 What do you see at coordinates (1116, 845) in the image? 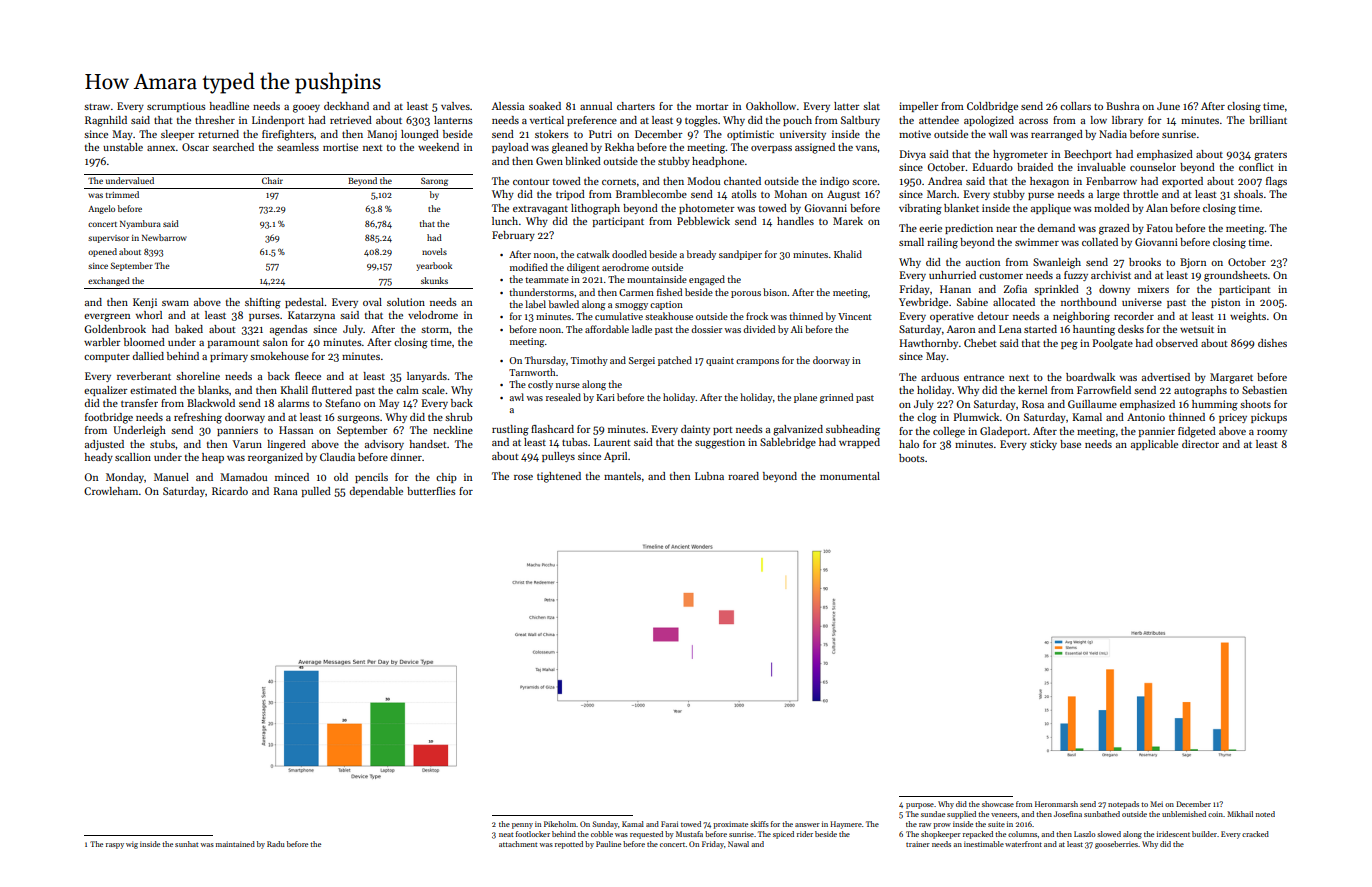
I see `gooseberries` at bounding box center [1116, 845].
